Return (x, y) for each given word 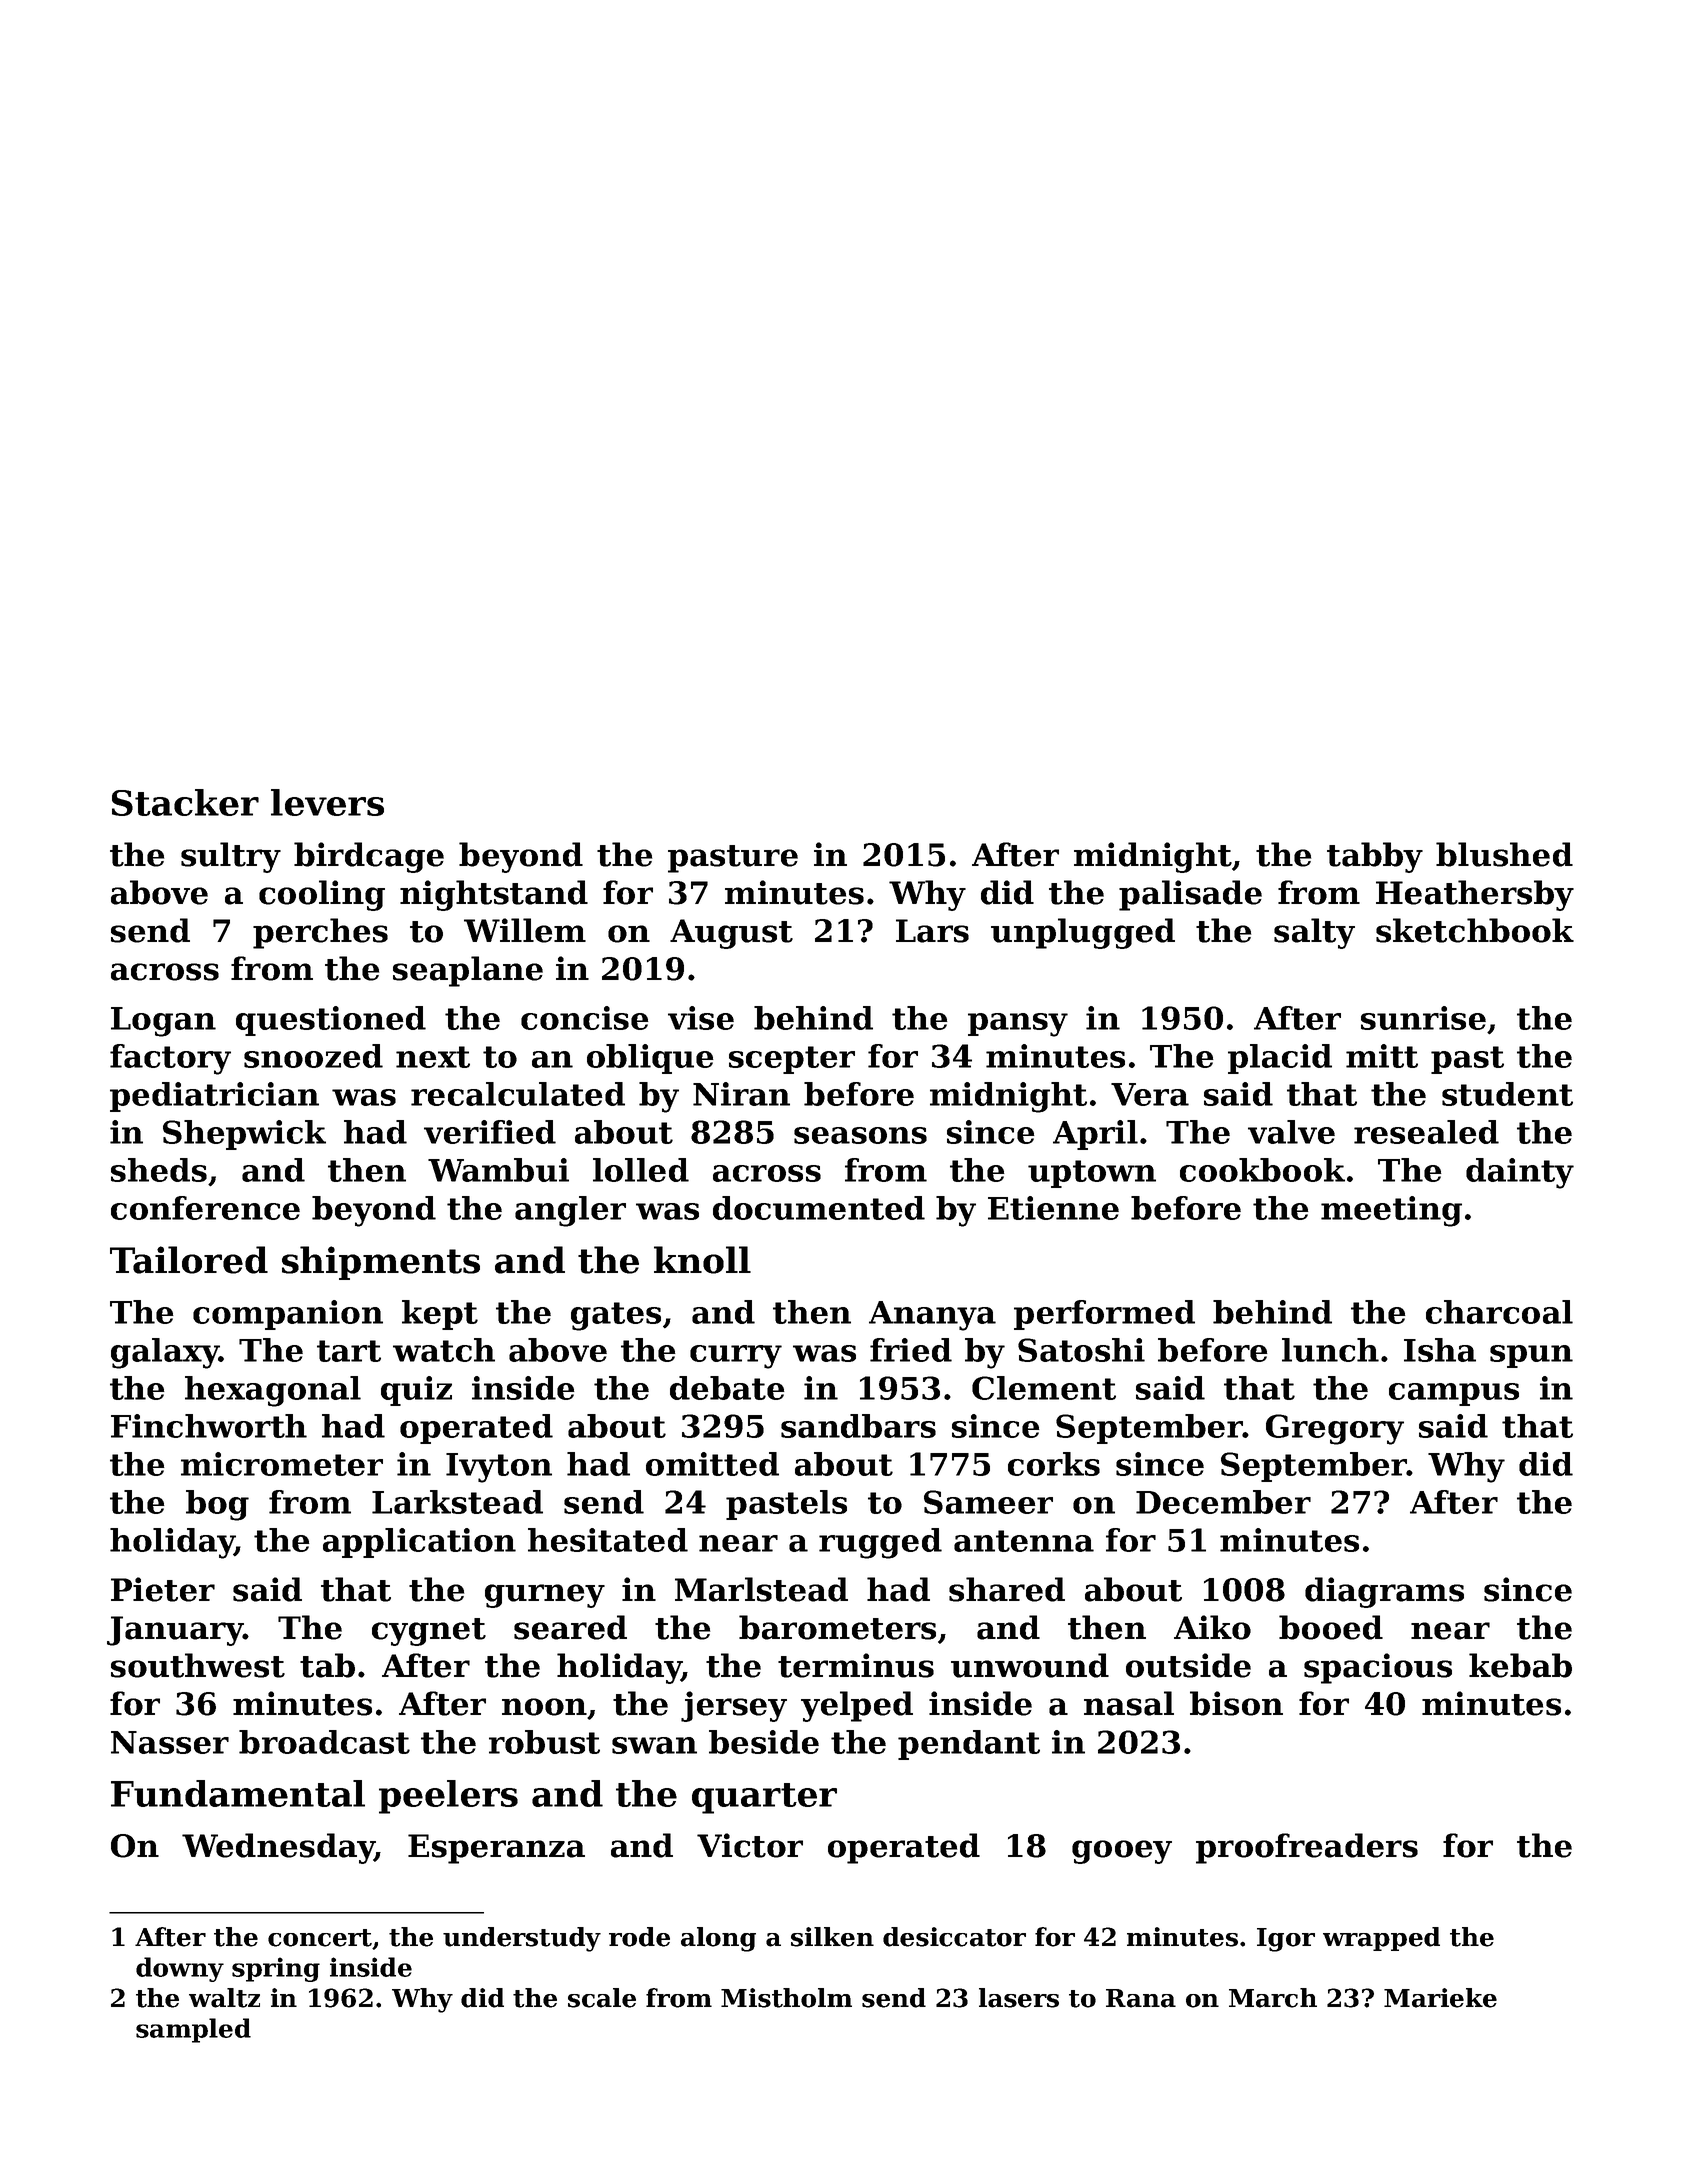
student (1507, 1094)
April (1095, 1135)
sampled (193, 2030)
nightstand (494, 895)
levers (327, 802)
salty (1314, 933)
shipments (381, 1263)
